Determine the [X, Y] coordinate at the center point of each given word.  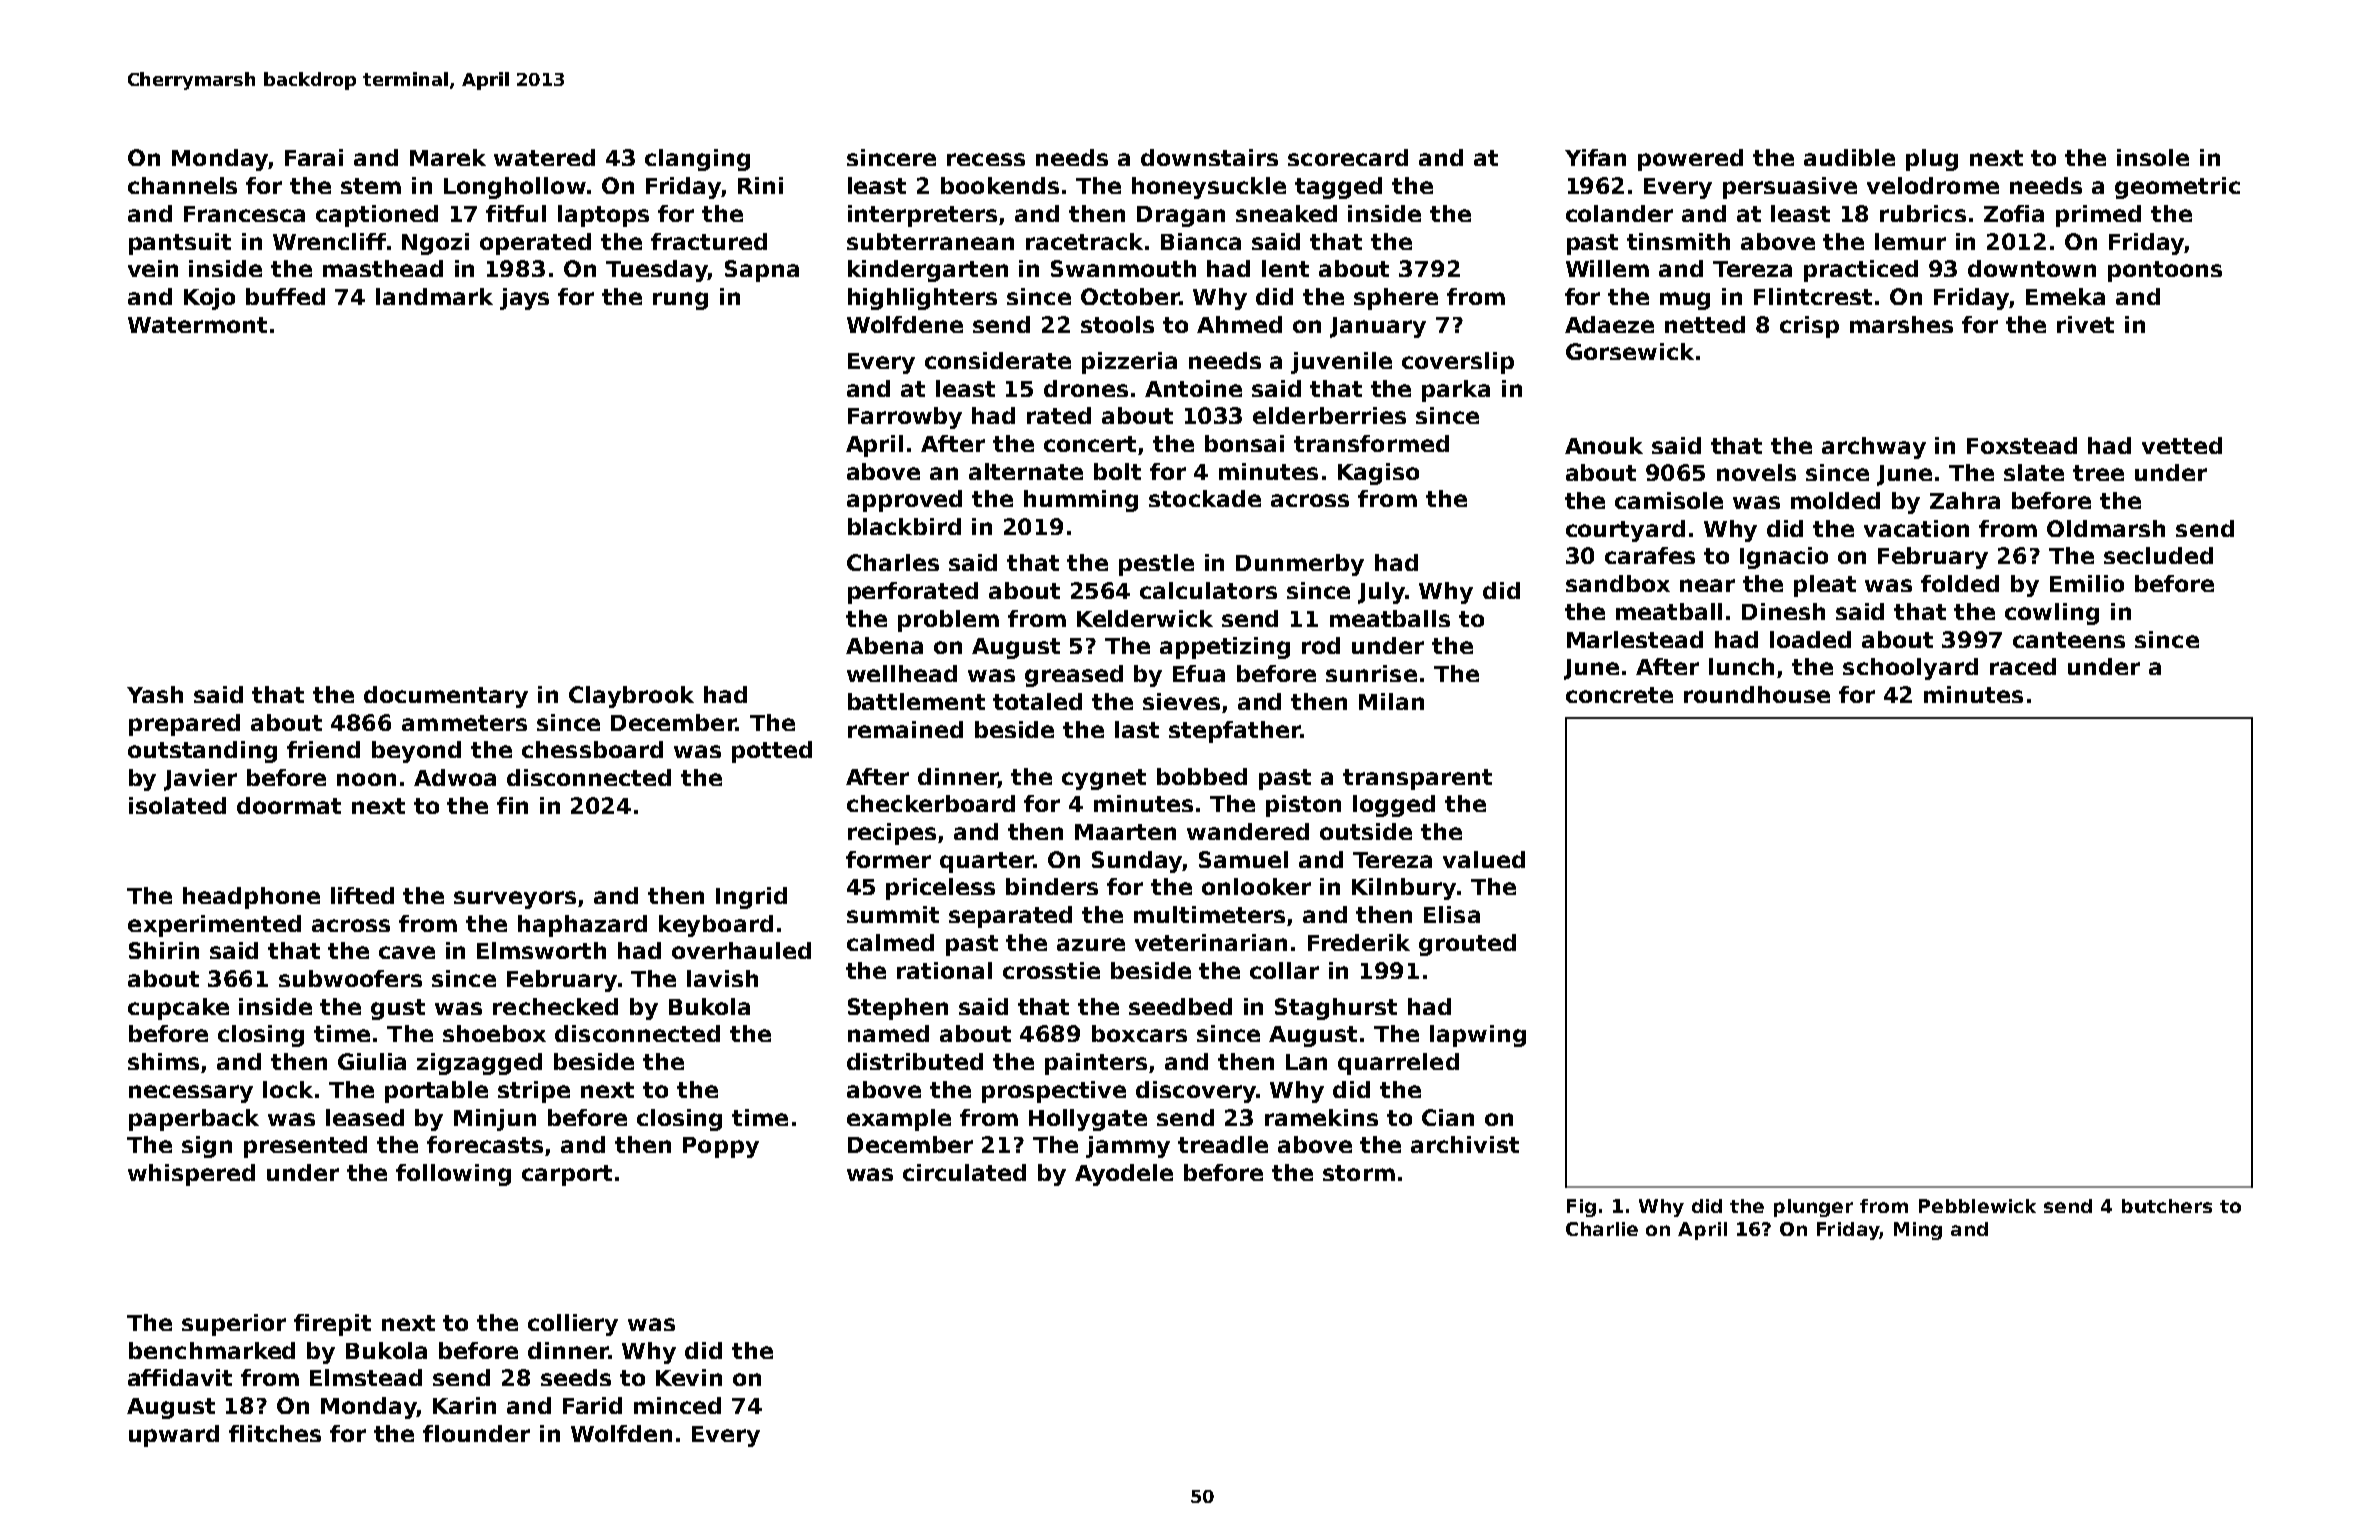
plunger [1813, 1208]
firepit [332, 1325]
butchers [2167, 1206]
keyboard [716, 926]
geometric [2177, 188]
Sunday [1137, 862]
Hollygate [1088, 1120]
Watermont [197, 325]
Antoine [1193, 388]
